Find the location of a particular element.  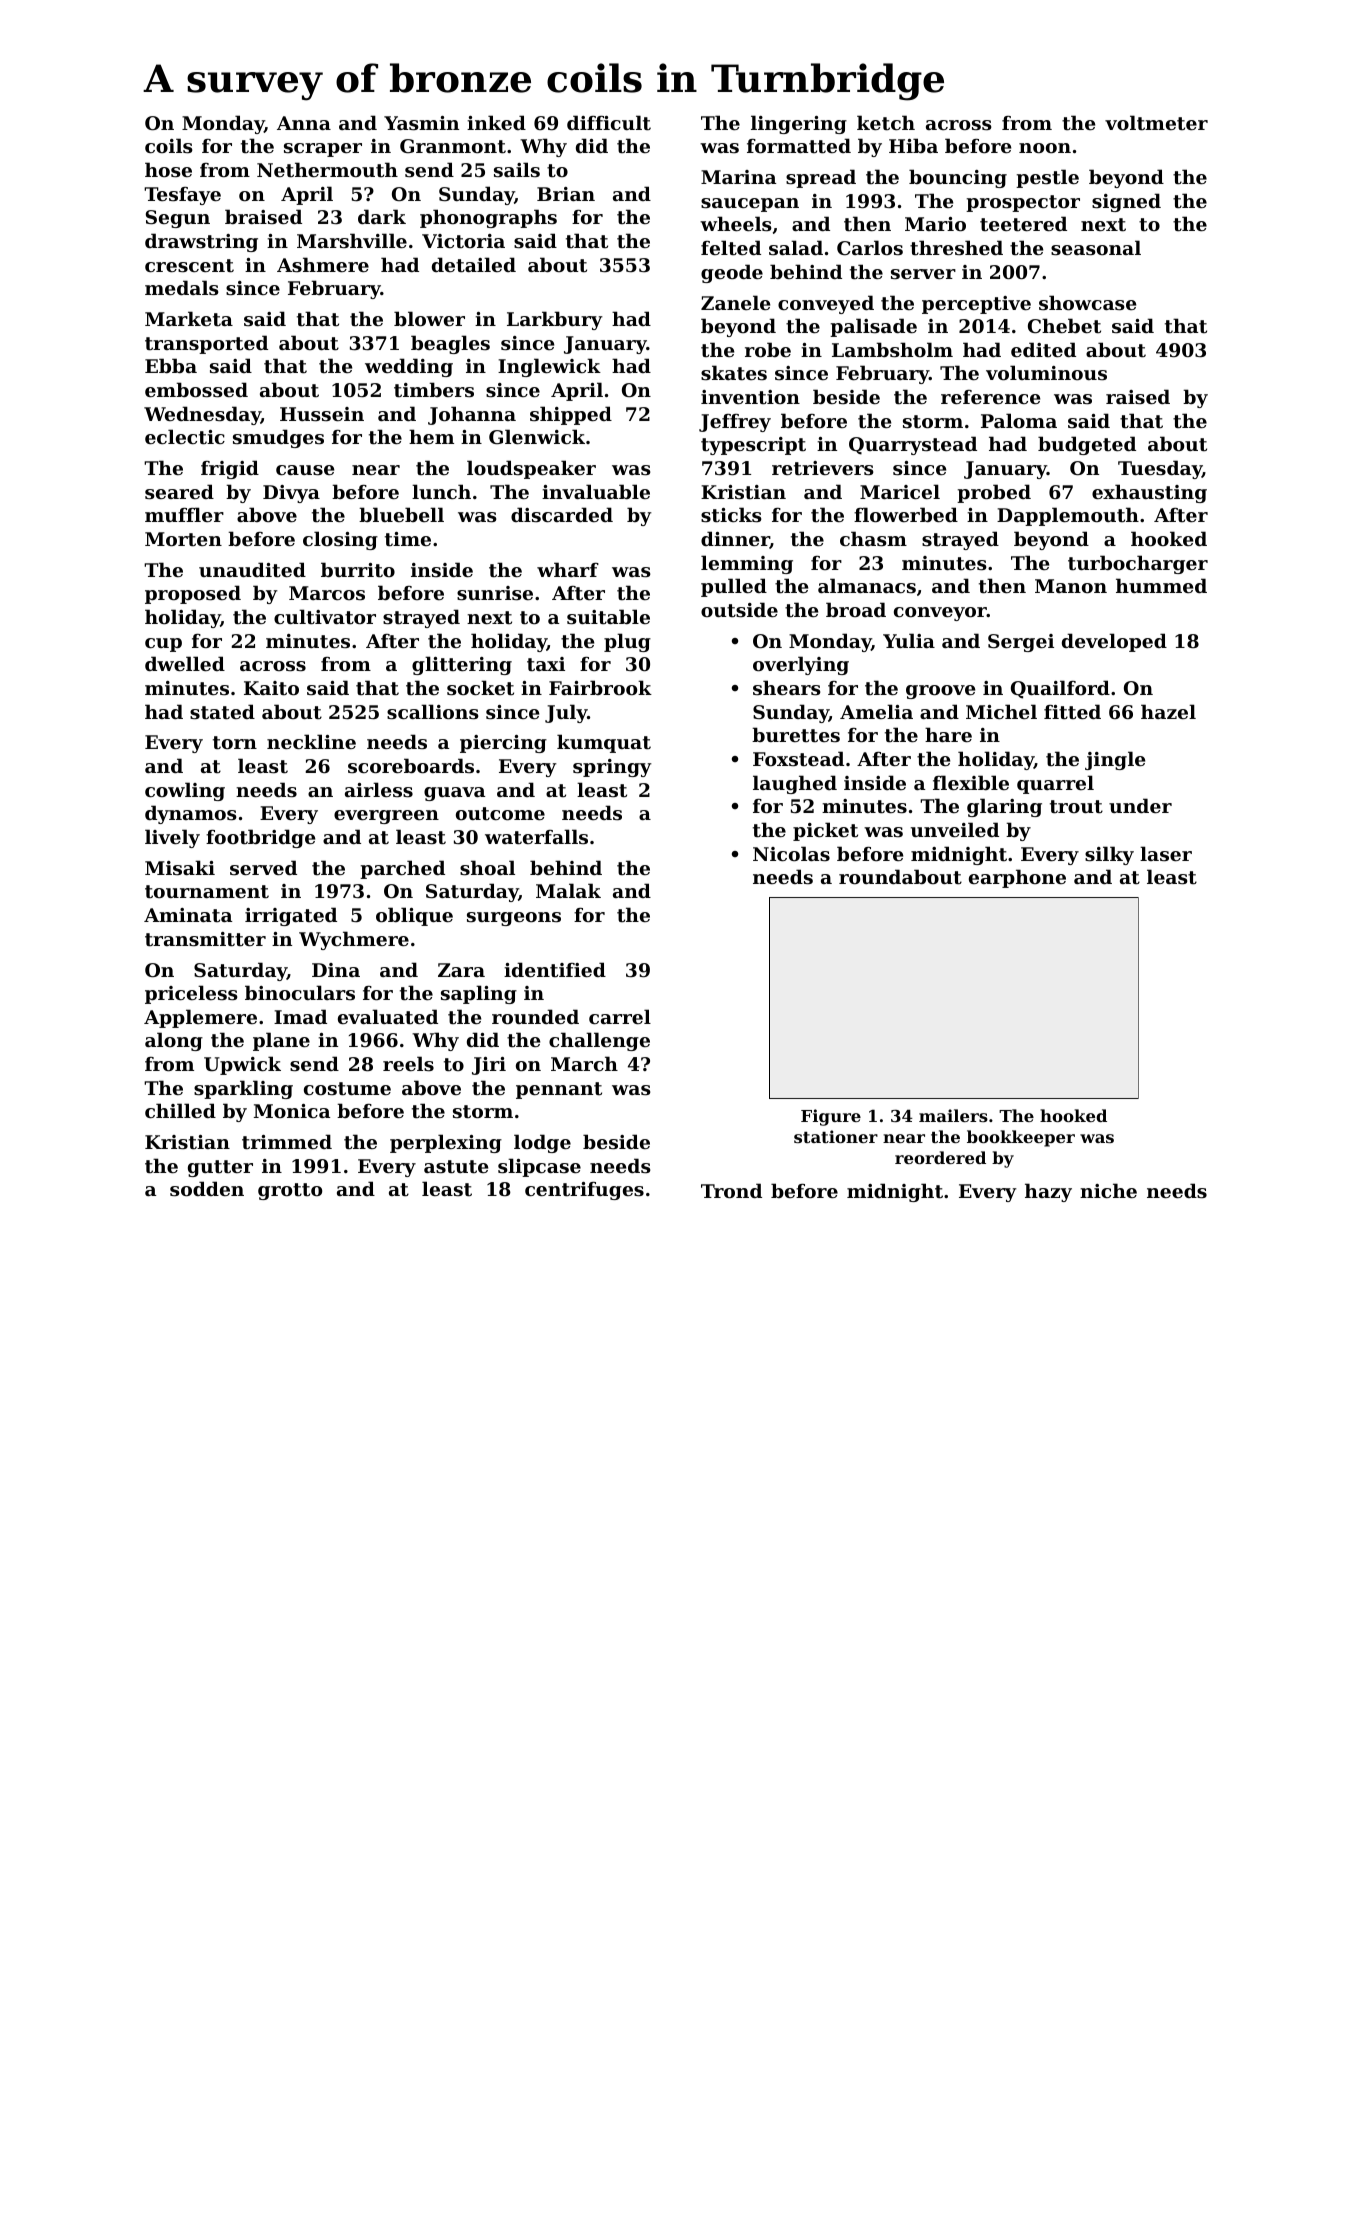

gutter is located at coordinates (220, 1168).
